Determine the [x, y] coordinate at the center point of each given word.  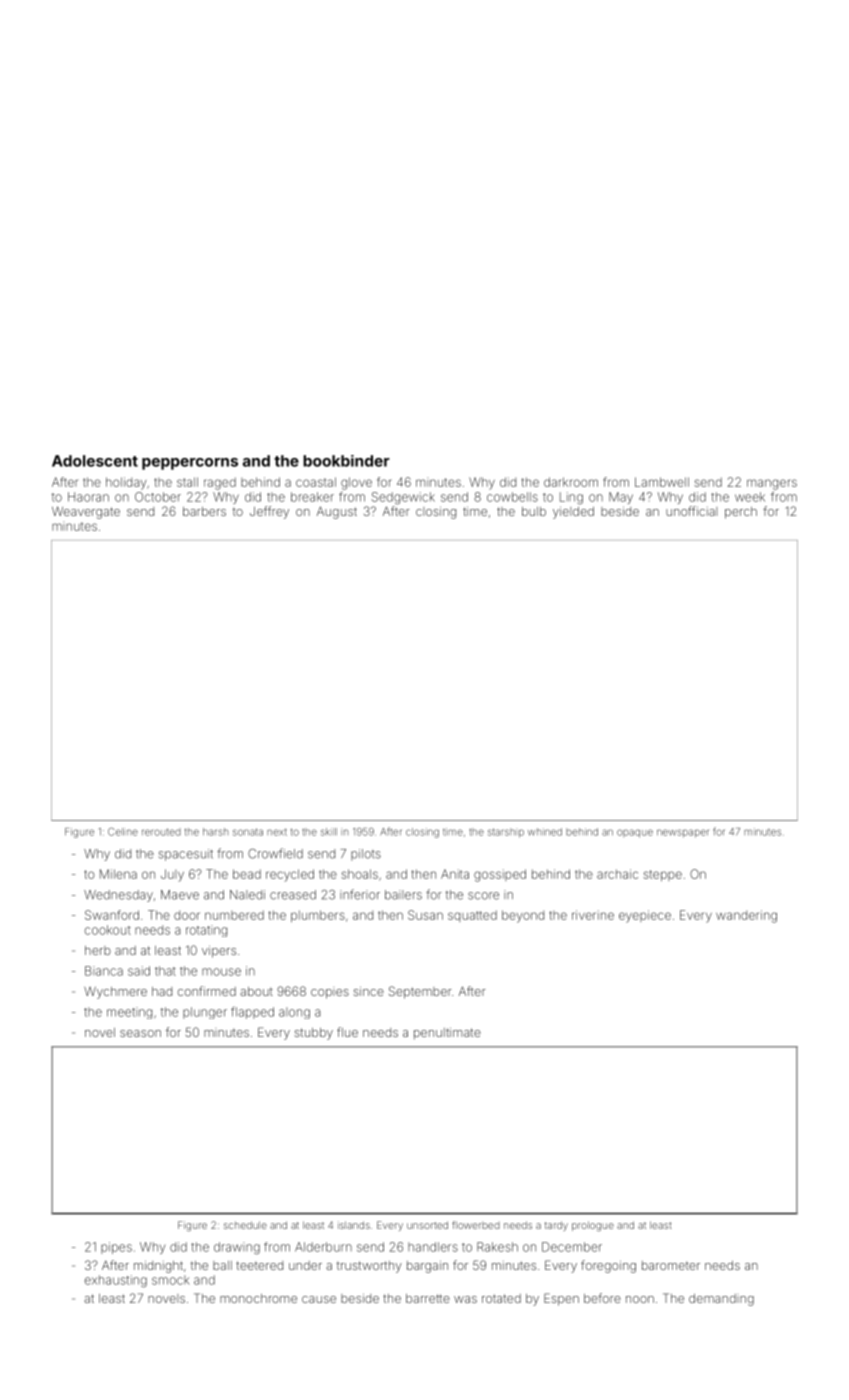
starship [506, 833]
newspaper [683, 833]
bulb [534, 511]
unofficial [691, 511]
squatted [472, 916]
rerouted [161, 832]
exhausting [116, 1281]
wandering [746, 916]
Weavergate [86, 512]
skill [329, 832]
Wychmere [115, 993]
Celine [123, 831]
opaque [635, 833]
